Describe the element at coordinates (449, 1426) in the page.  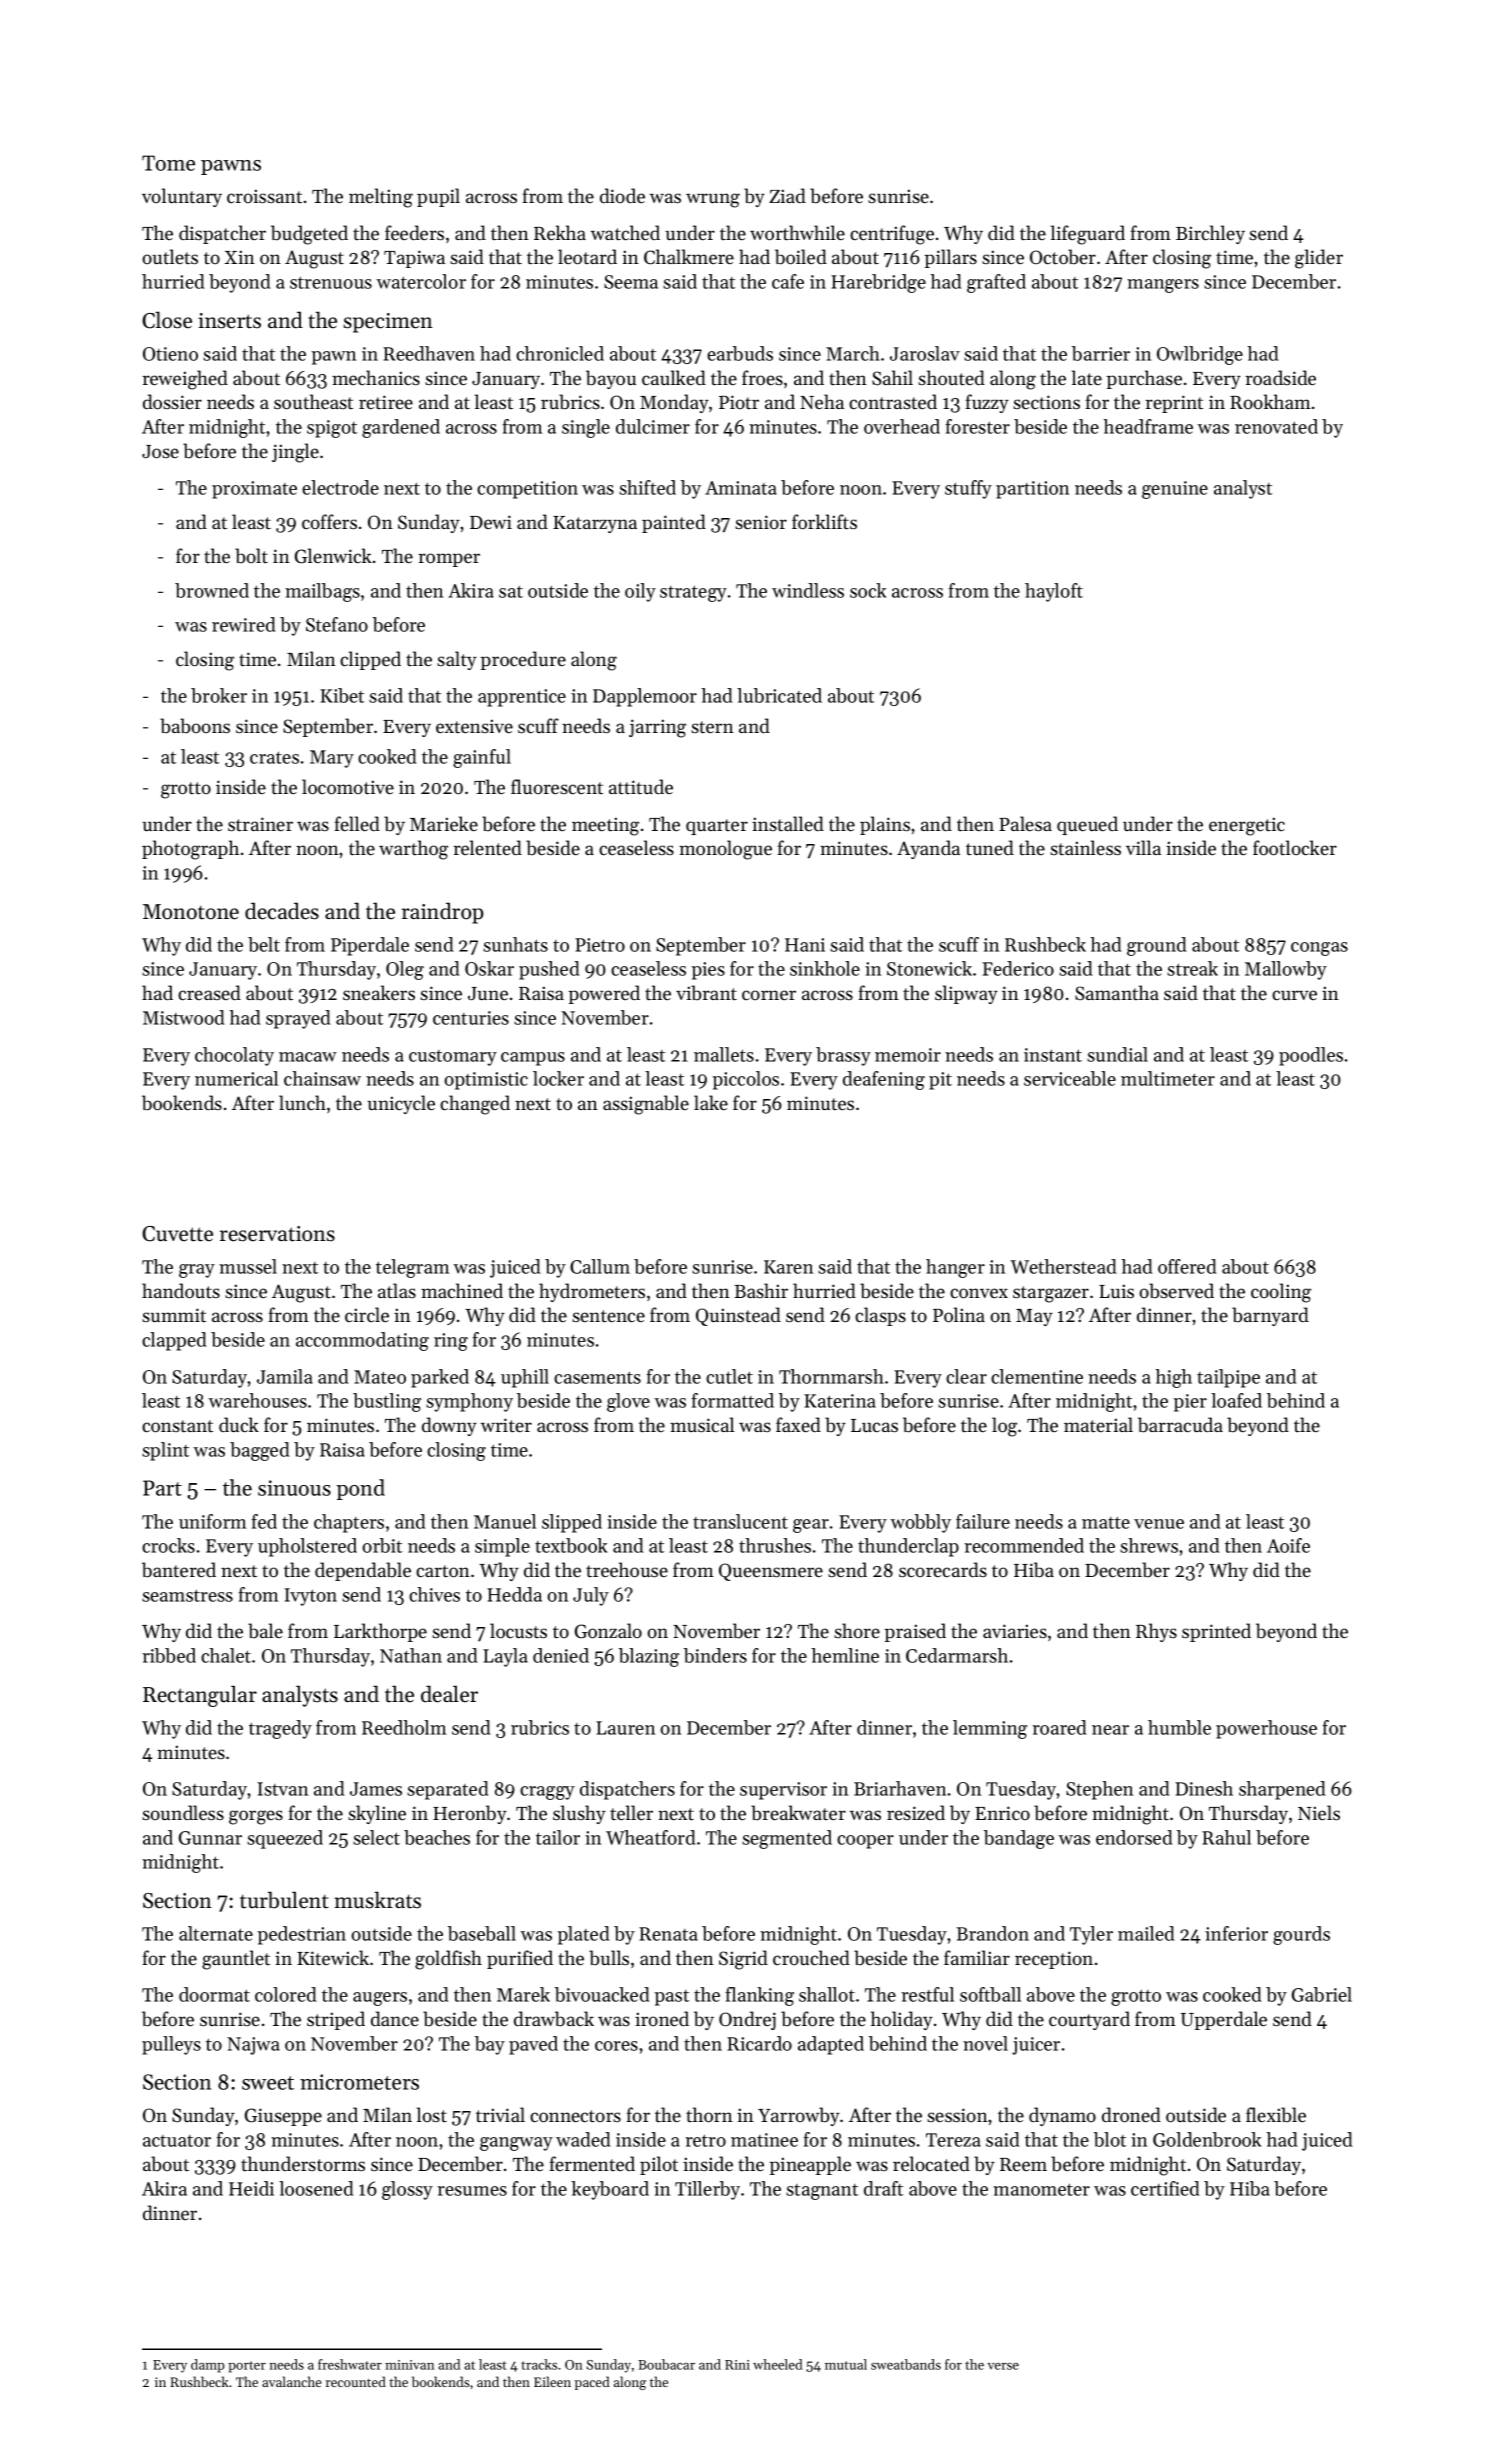
I see `downy` at that location.
